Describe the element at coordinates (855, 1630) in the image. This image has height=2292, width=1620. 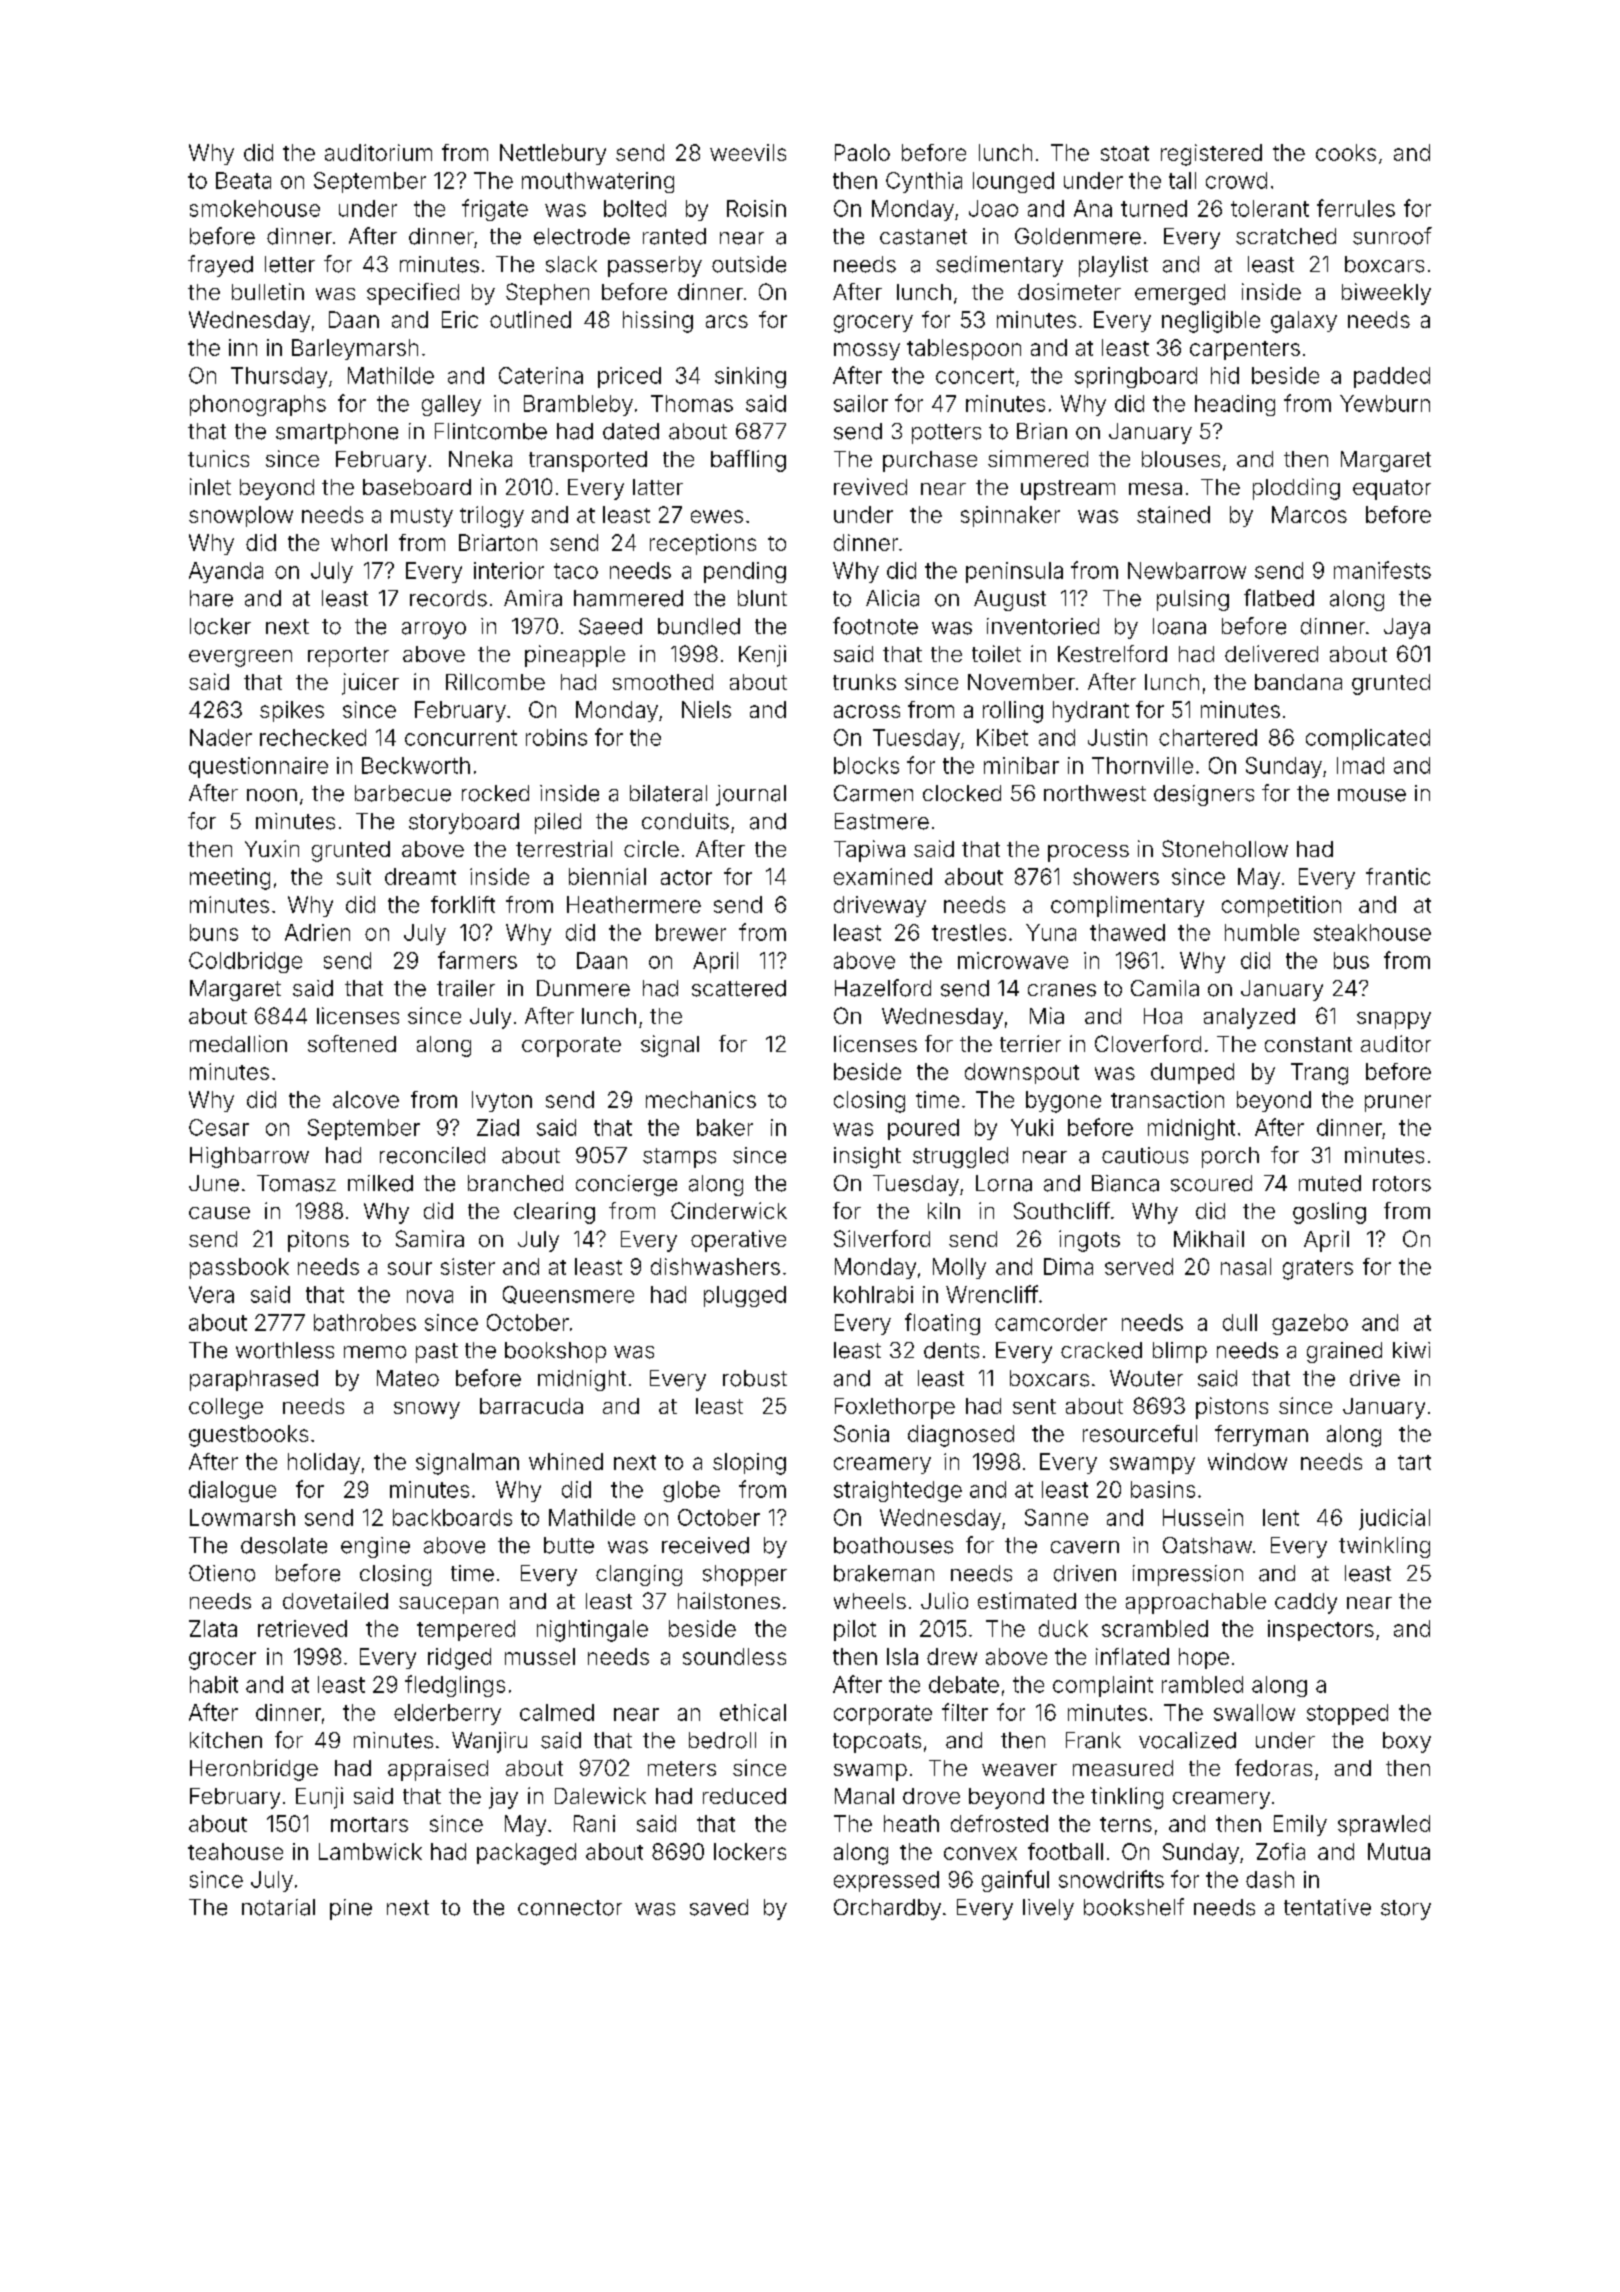
I see `pilot` at that location.
